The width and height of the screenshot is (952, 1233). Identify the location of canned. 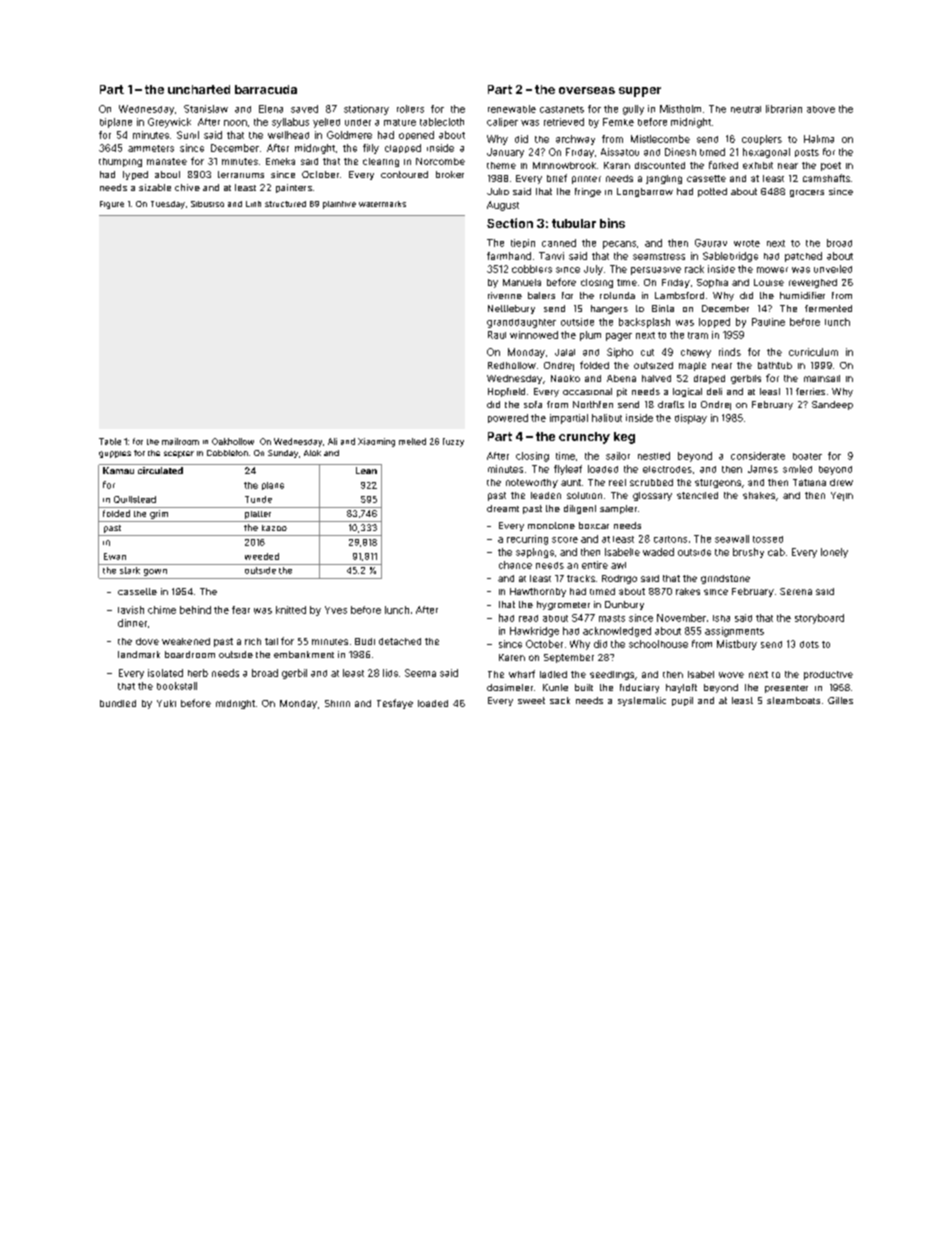
(559, 243).
